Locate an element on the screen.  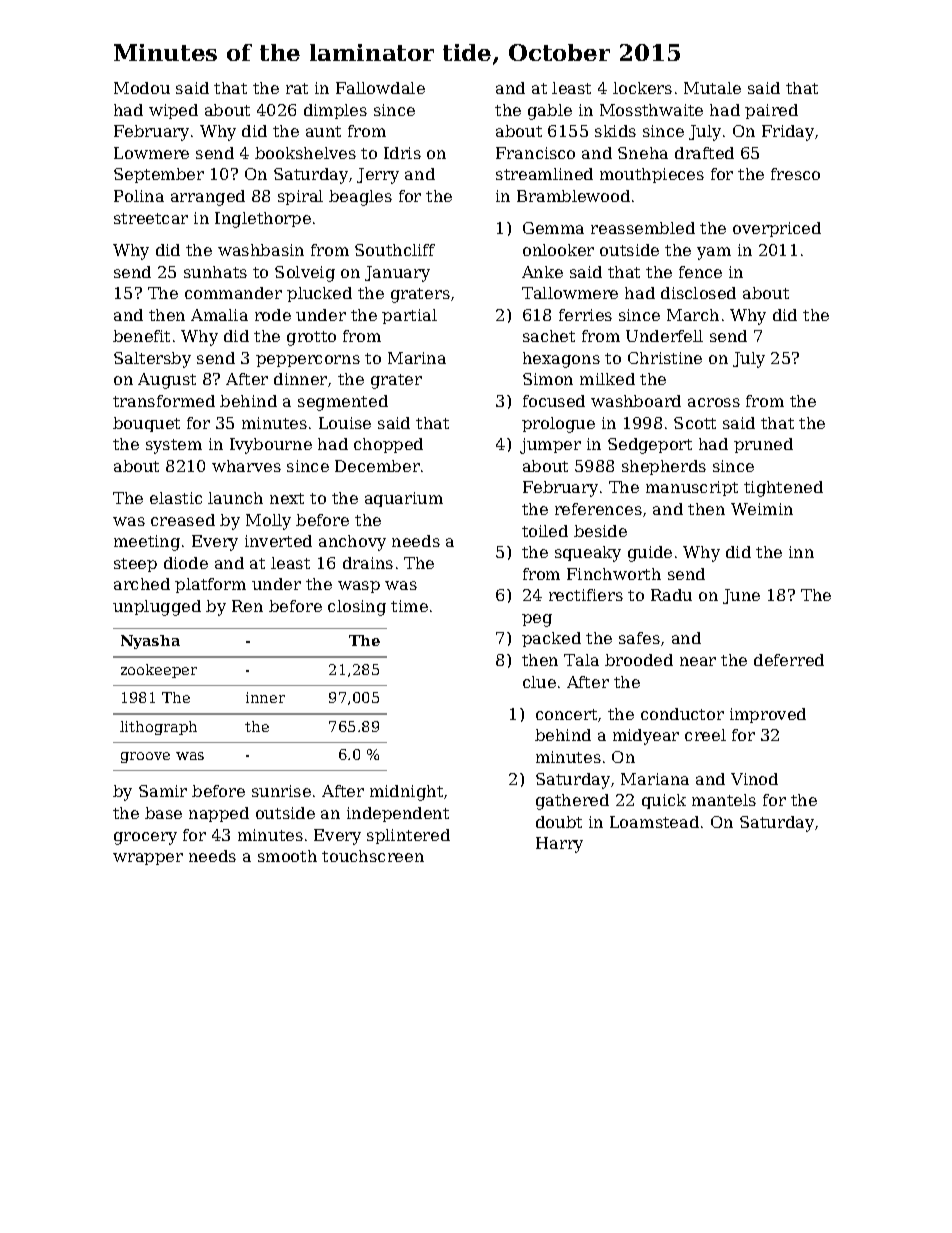
Harry is located at coordinates (559, 845).
